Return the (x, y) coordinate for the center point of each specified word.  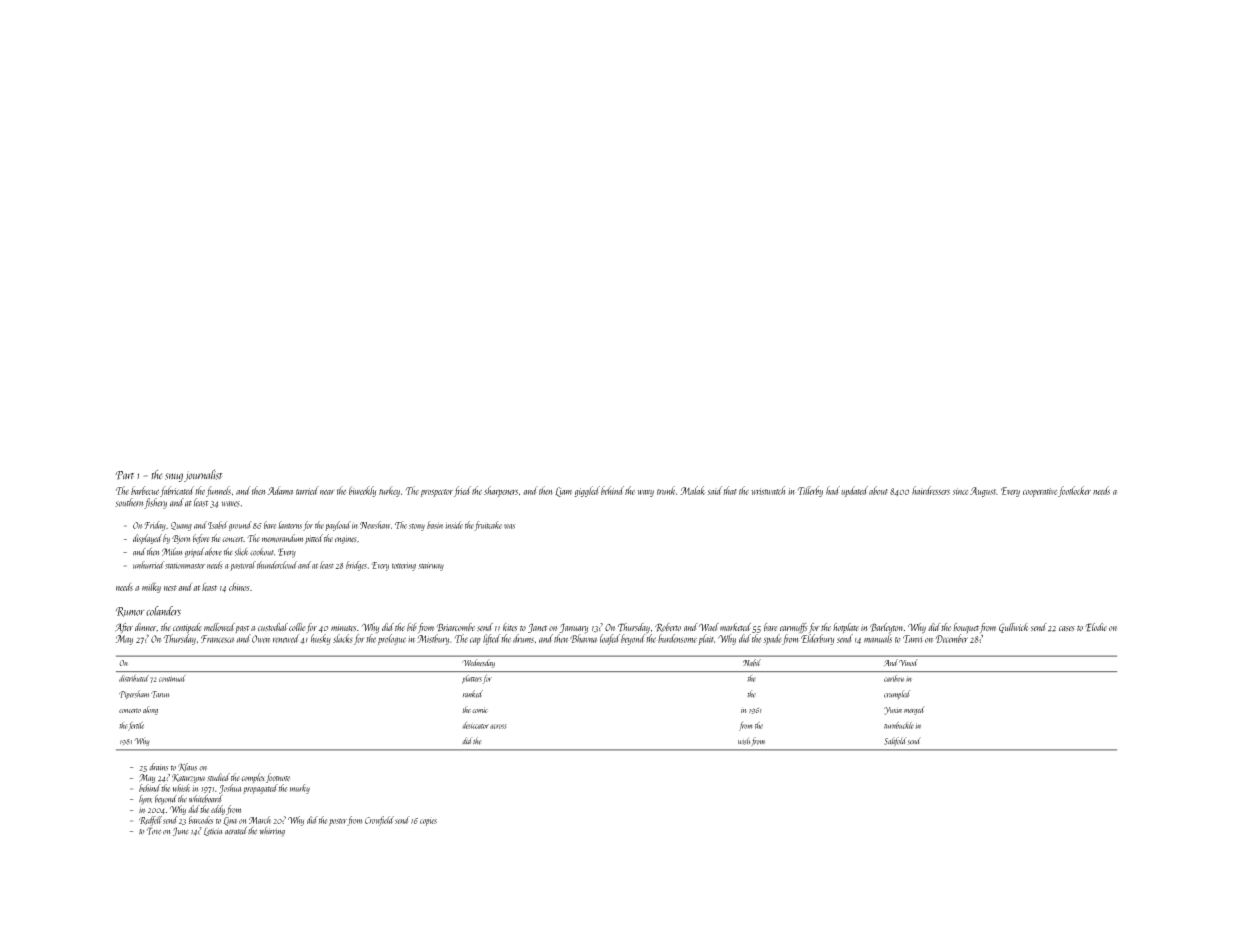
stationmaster (185, 566)
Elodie (1096, 627)
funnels (218, 491)
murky (300, 789)
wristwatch (768, 490)
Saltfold (895, 741)
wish (744, 741)
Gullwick (1013, 628)
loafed (610, 639)
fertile (136, 726)
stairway (431, 566)
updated (854, 491)
